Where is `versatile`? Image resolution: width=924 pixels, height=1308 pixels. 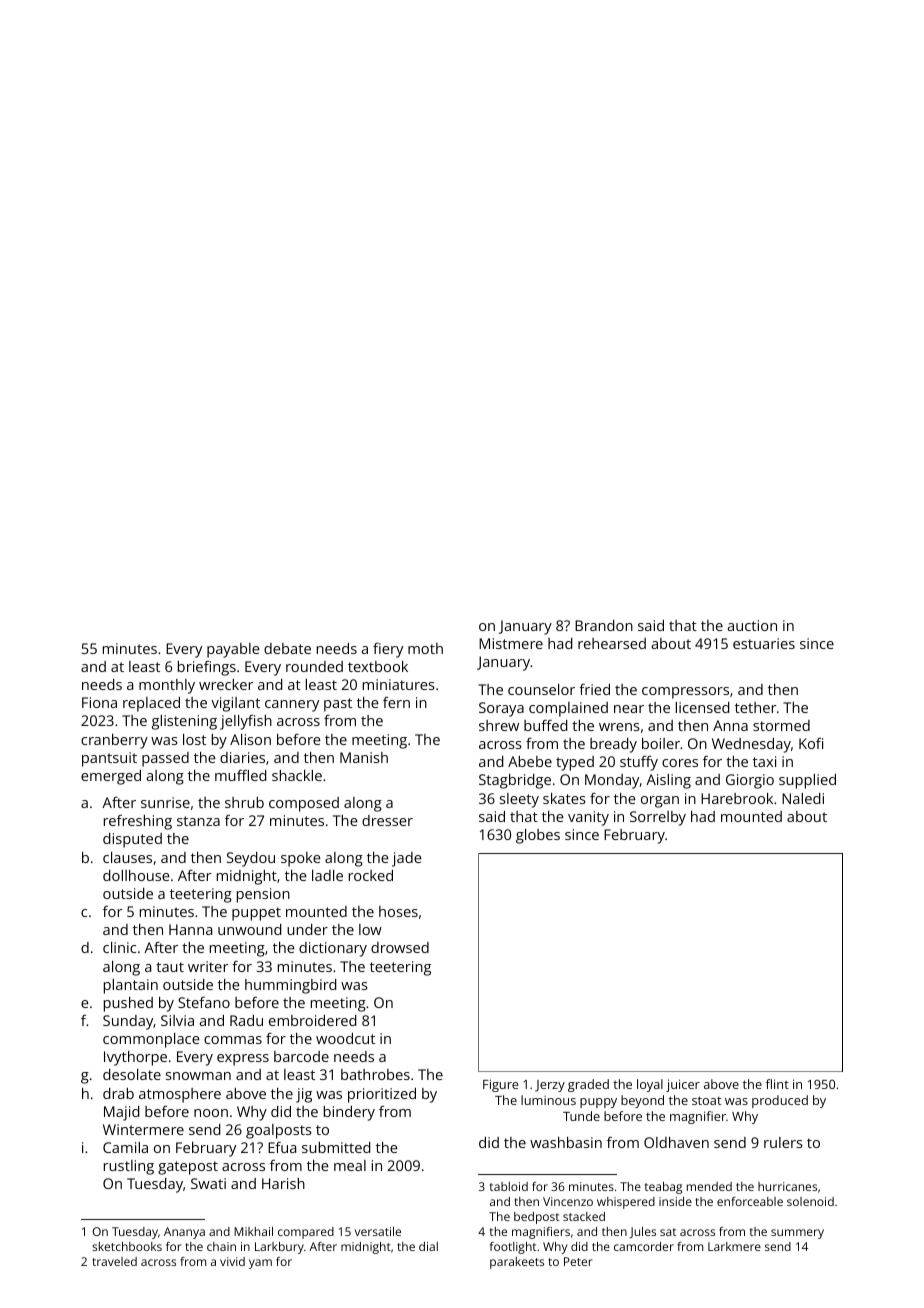
versatile is located at coordinates (378, 1231).
